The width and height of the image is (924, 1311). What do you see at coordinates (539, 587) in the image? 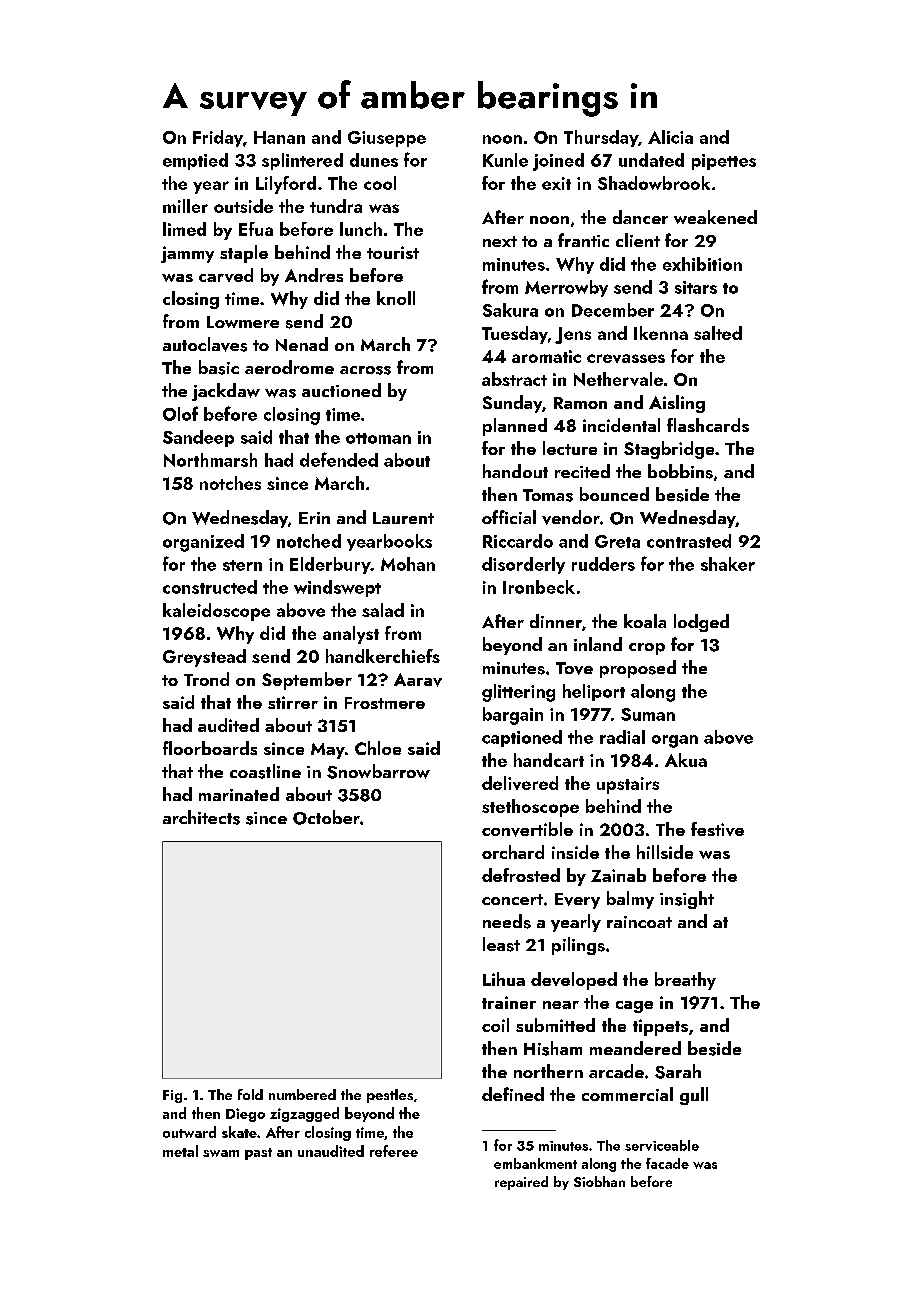
I see `Ironbeck` at bounding box center [539, 587].
